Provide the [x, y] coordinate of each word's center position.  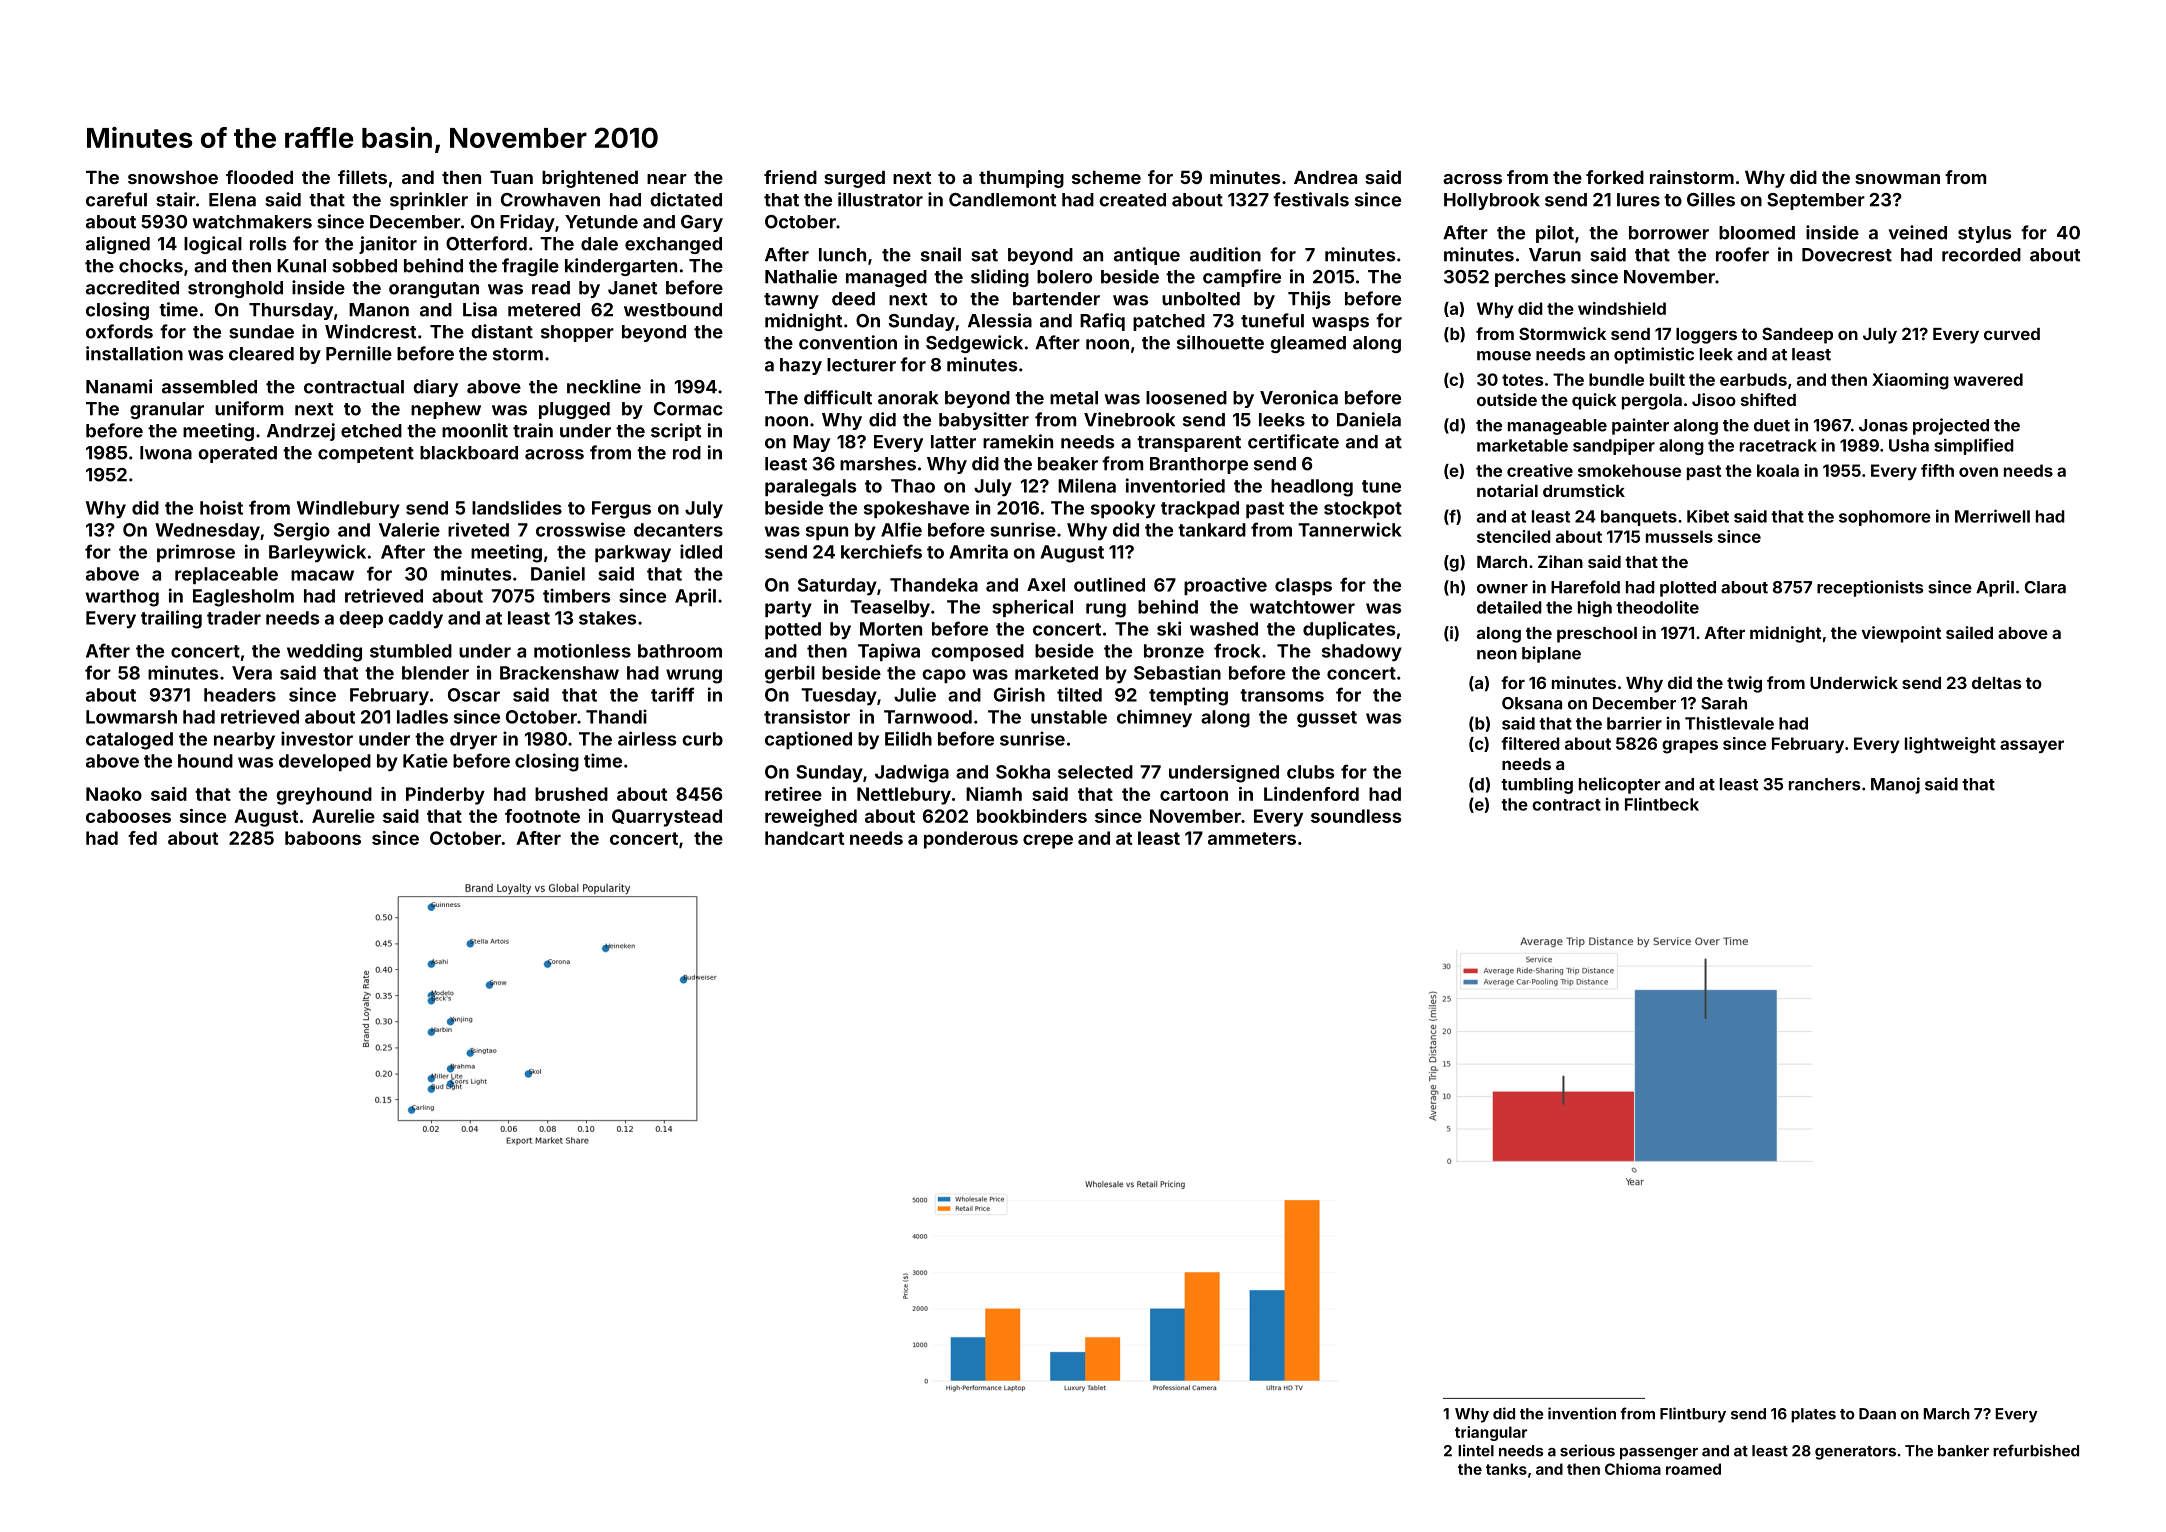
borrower [1669, 233]
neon [1497, 655]
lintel [1476, 1450]
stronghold [235, 289]
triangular [1491, 1433]
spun [827, 533]
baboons [323, 838]
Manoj [1895, 785]
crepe [1048, 841]
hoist [221, 507]
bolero [1064, 277]
